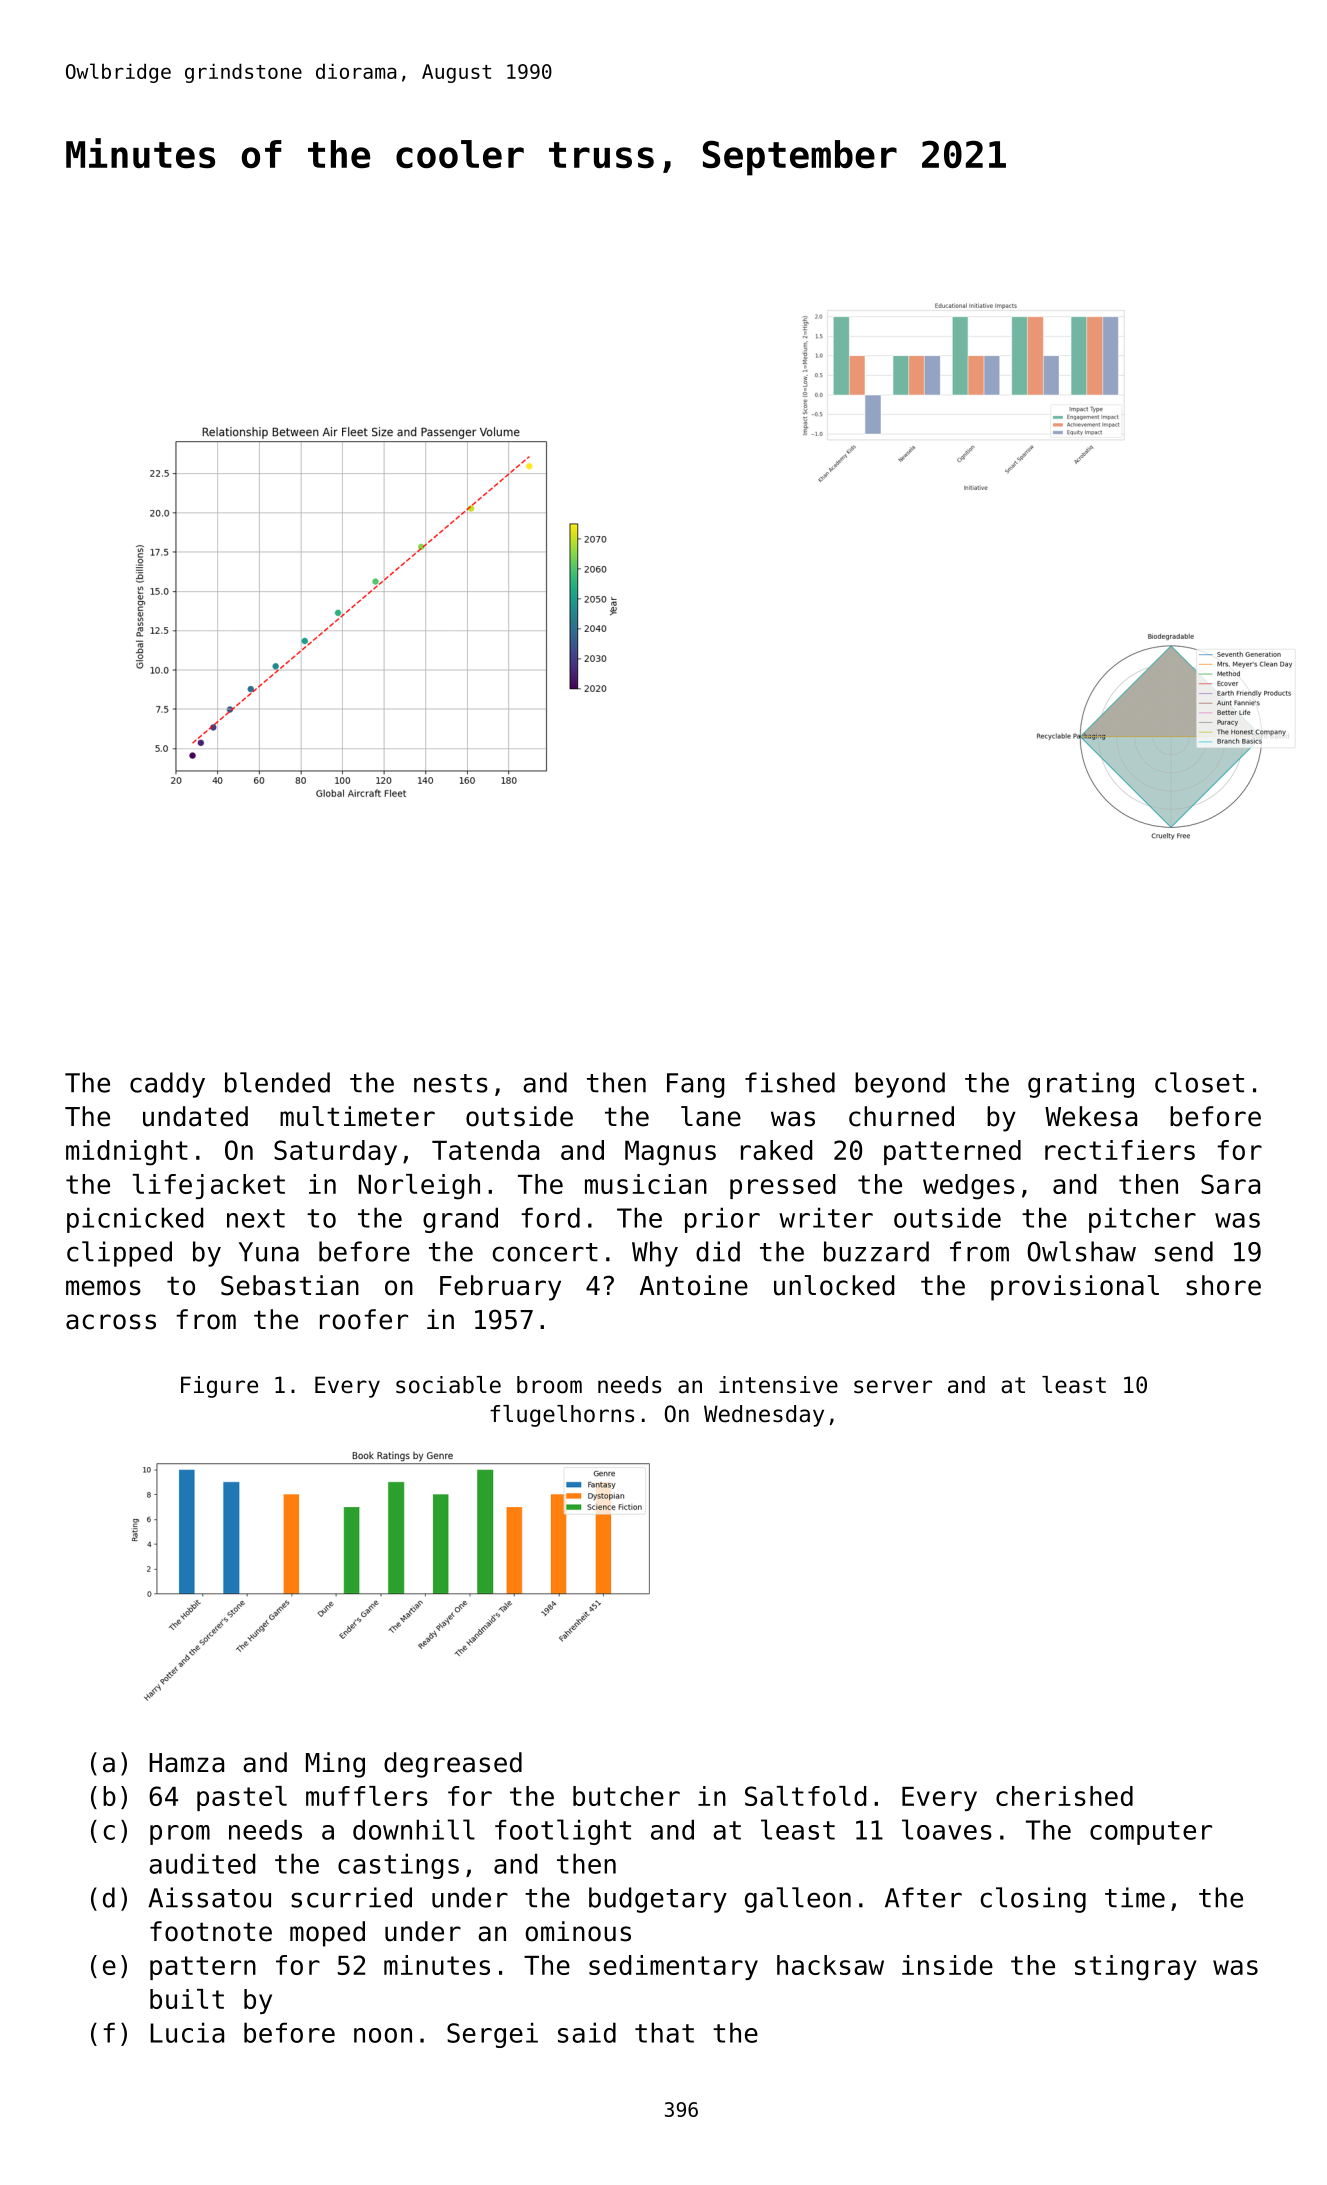 This screenshot has width=1327, height=2185. I want to click on Fang, so click(695, 1085).
